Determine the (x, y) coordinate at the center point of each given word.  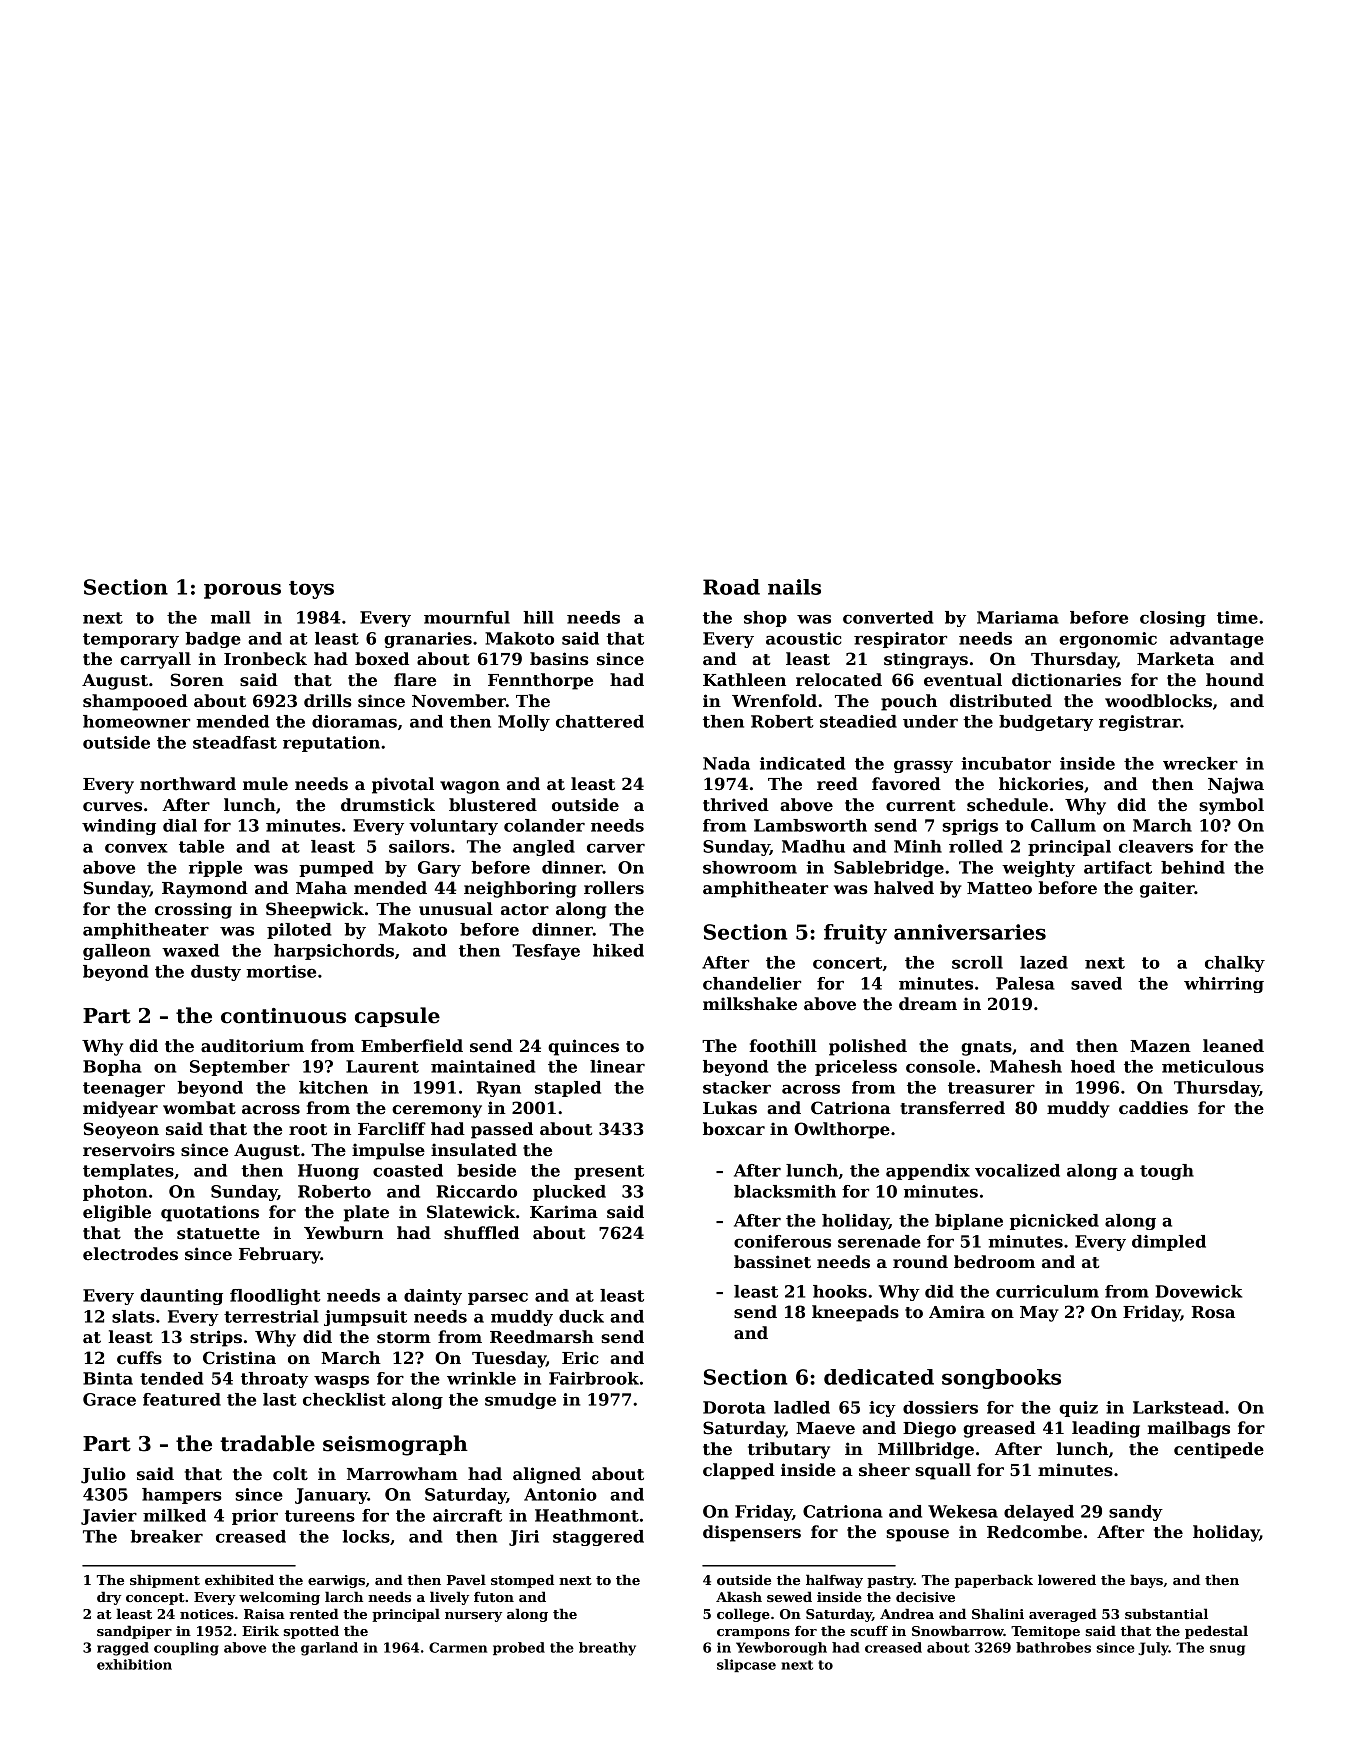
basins (559, 659)
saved (1096, 983)
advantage (1217, 640)
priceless (856, 1068)
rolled (976, 846)
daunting (181, 1297)
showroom (750, 867)
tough (1167, 1172)
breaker (166, 1536)
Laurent (382, 1066)
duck (581, 1316)
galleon (117, 952)
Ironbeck (265, 659)
